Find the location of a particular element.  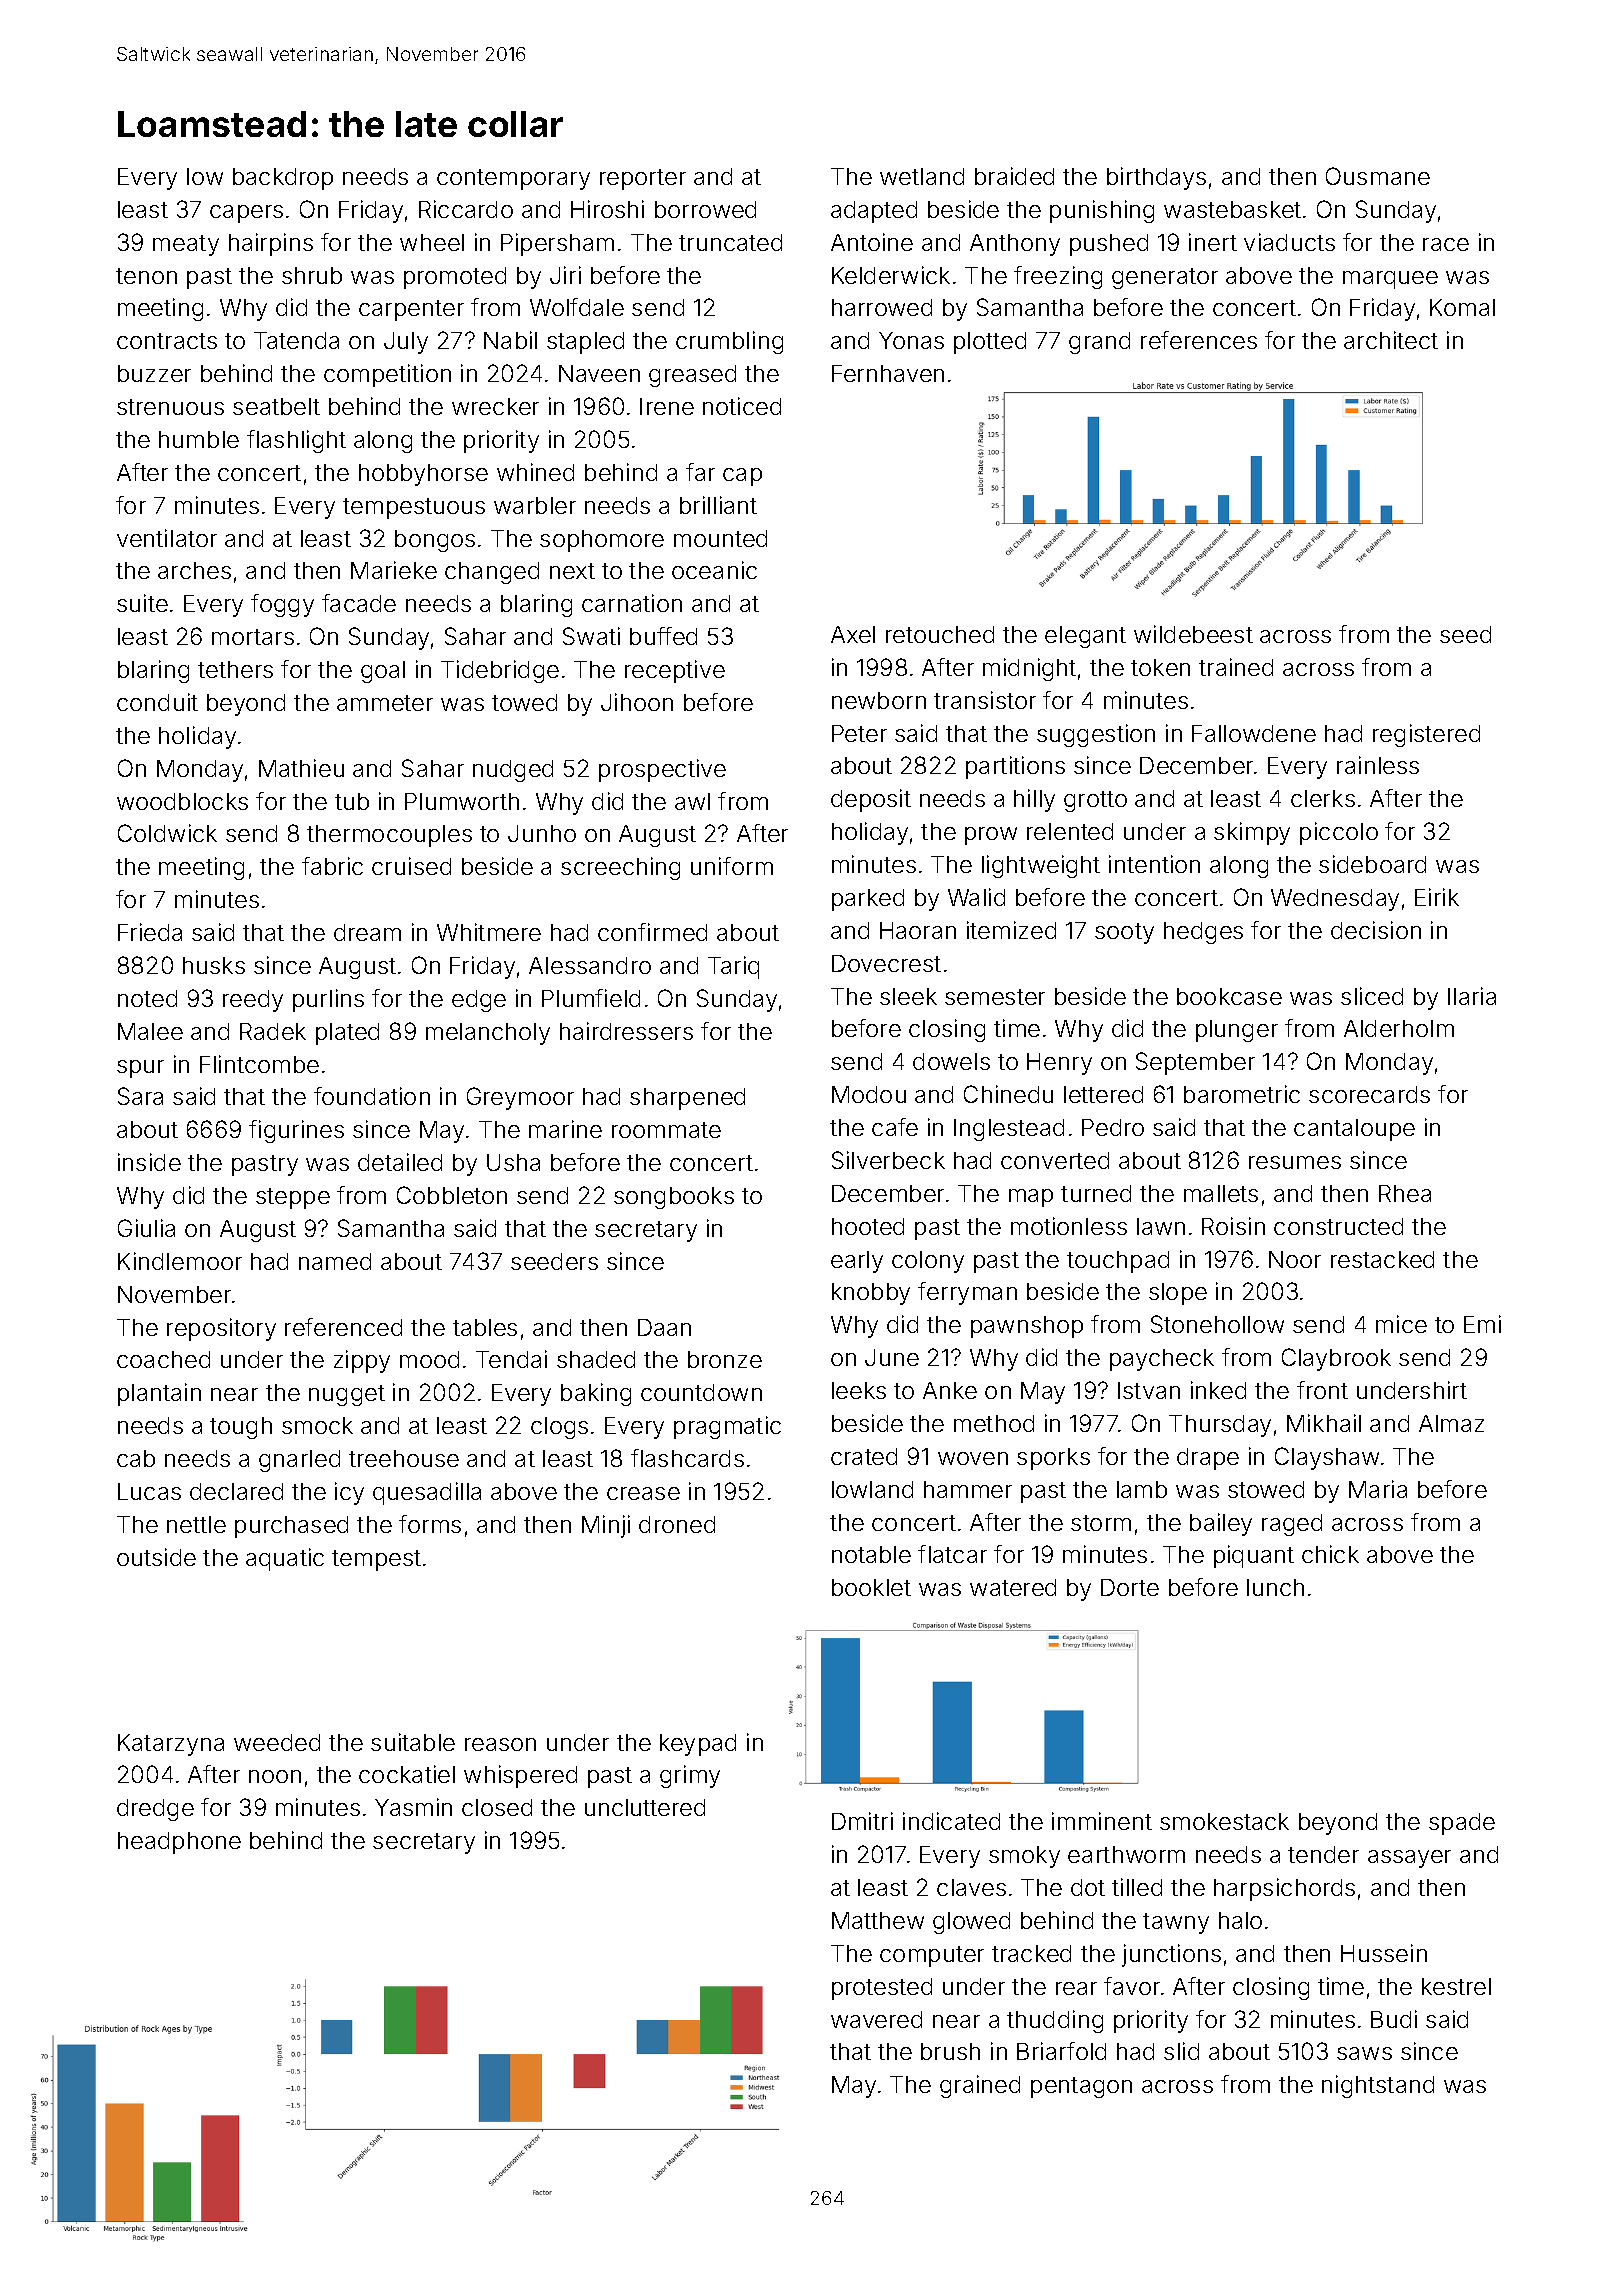

headphone is located at coordinates (179, 1843).
